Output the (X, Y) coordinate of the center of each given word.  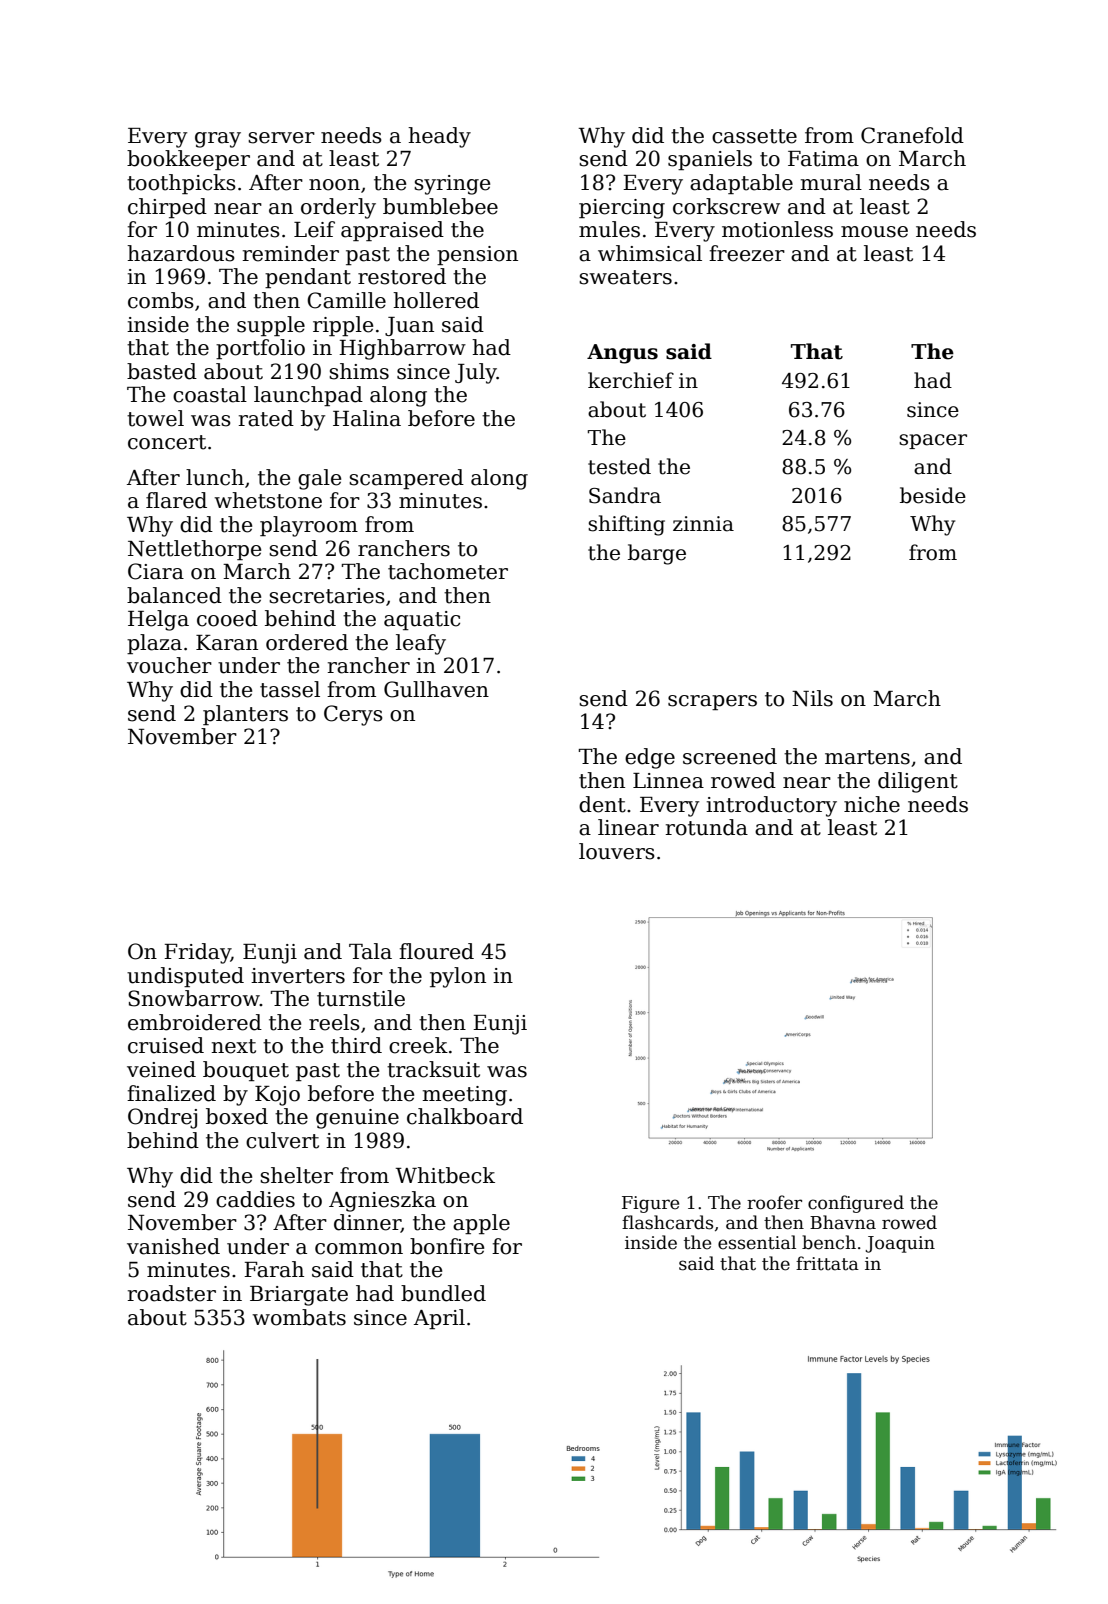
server (281, 138)
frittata (827, 1263)
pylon (458, 977)
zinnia (703, 524)
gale (319, 479)
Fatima (823, 159)
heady (439, 137)
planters (245, 715)
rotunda (707, 827)
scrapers (712, 702)
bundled (443, 1293)
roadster (172, 1293)
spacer (933, 441)
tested (619, 466)
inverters (298, 976)
